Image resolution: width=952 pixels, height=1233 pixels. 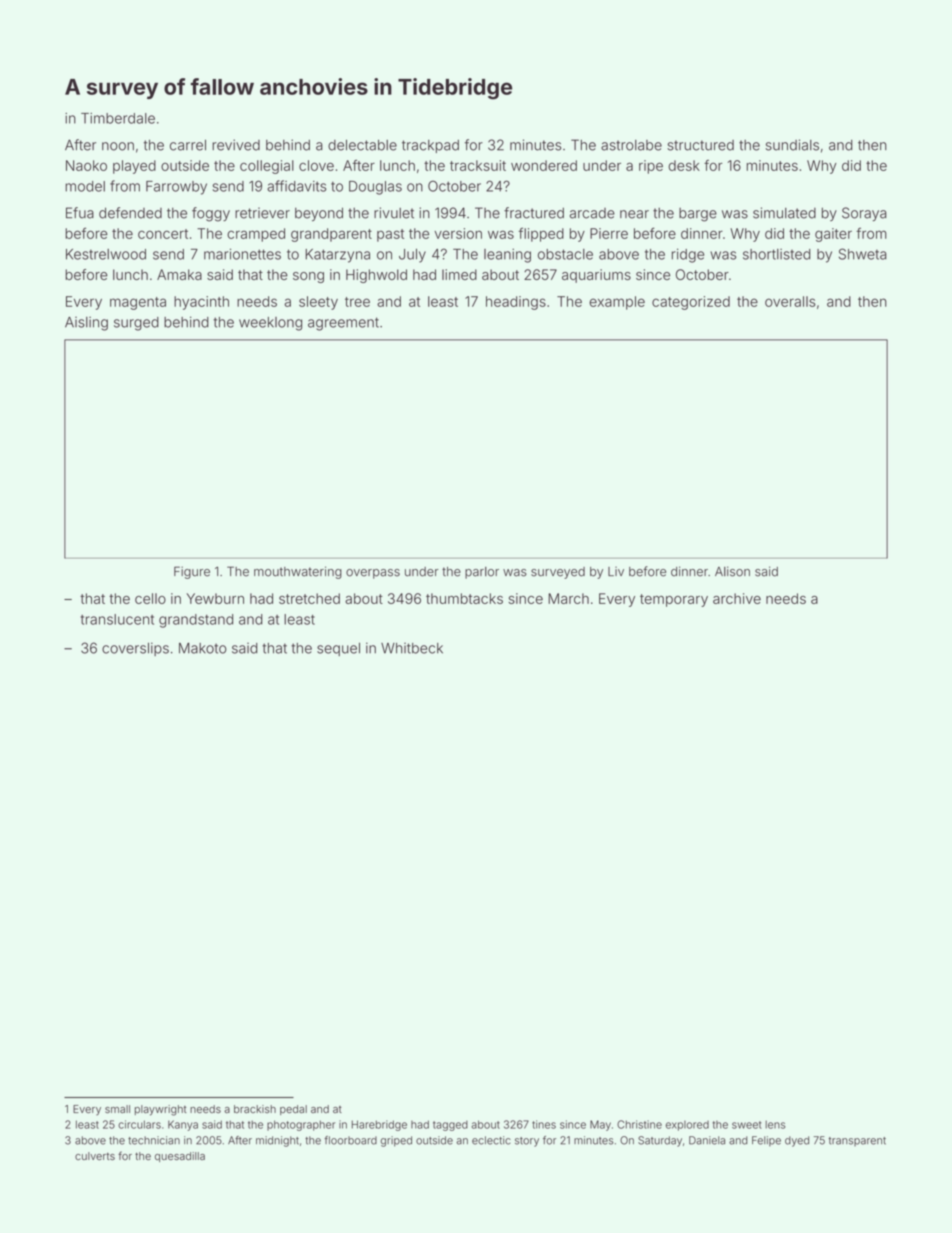 I want to click on coverslips, so click(x=135, y=649).
